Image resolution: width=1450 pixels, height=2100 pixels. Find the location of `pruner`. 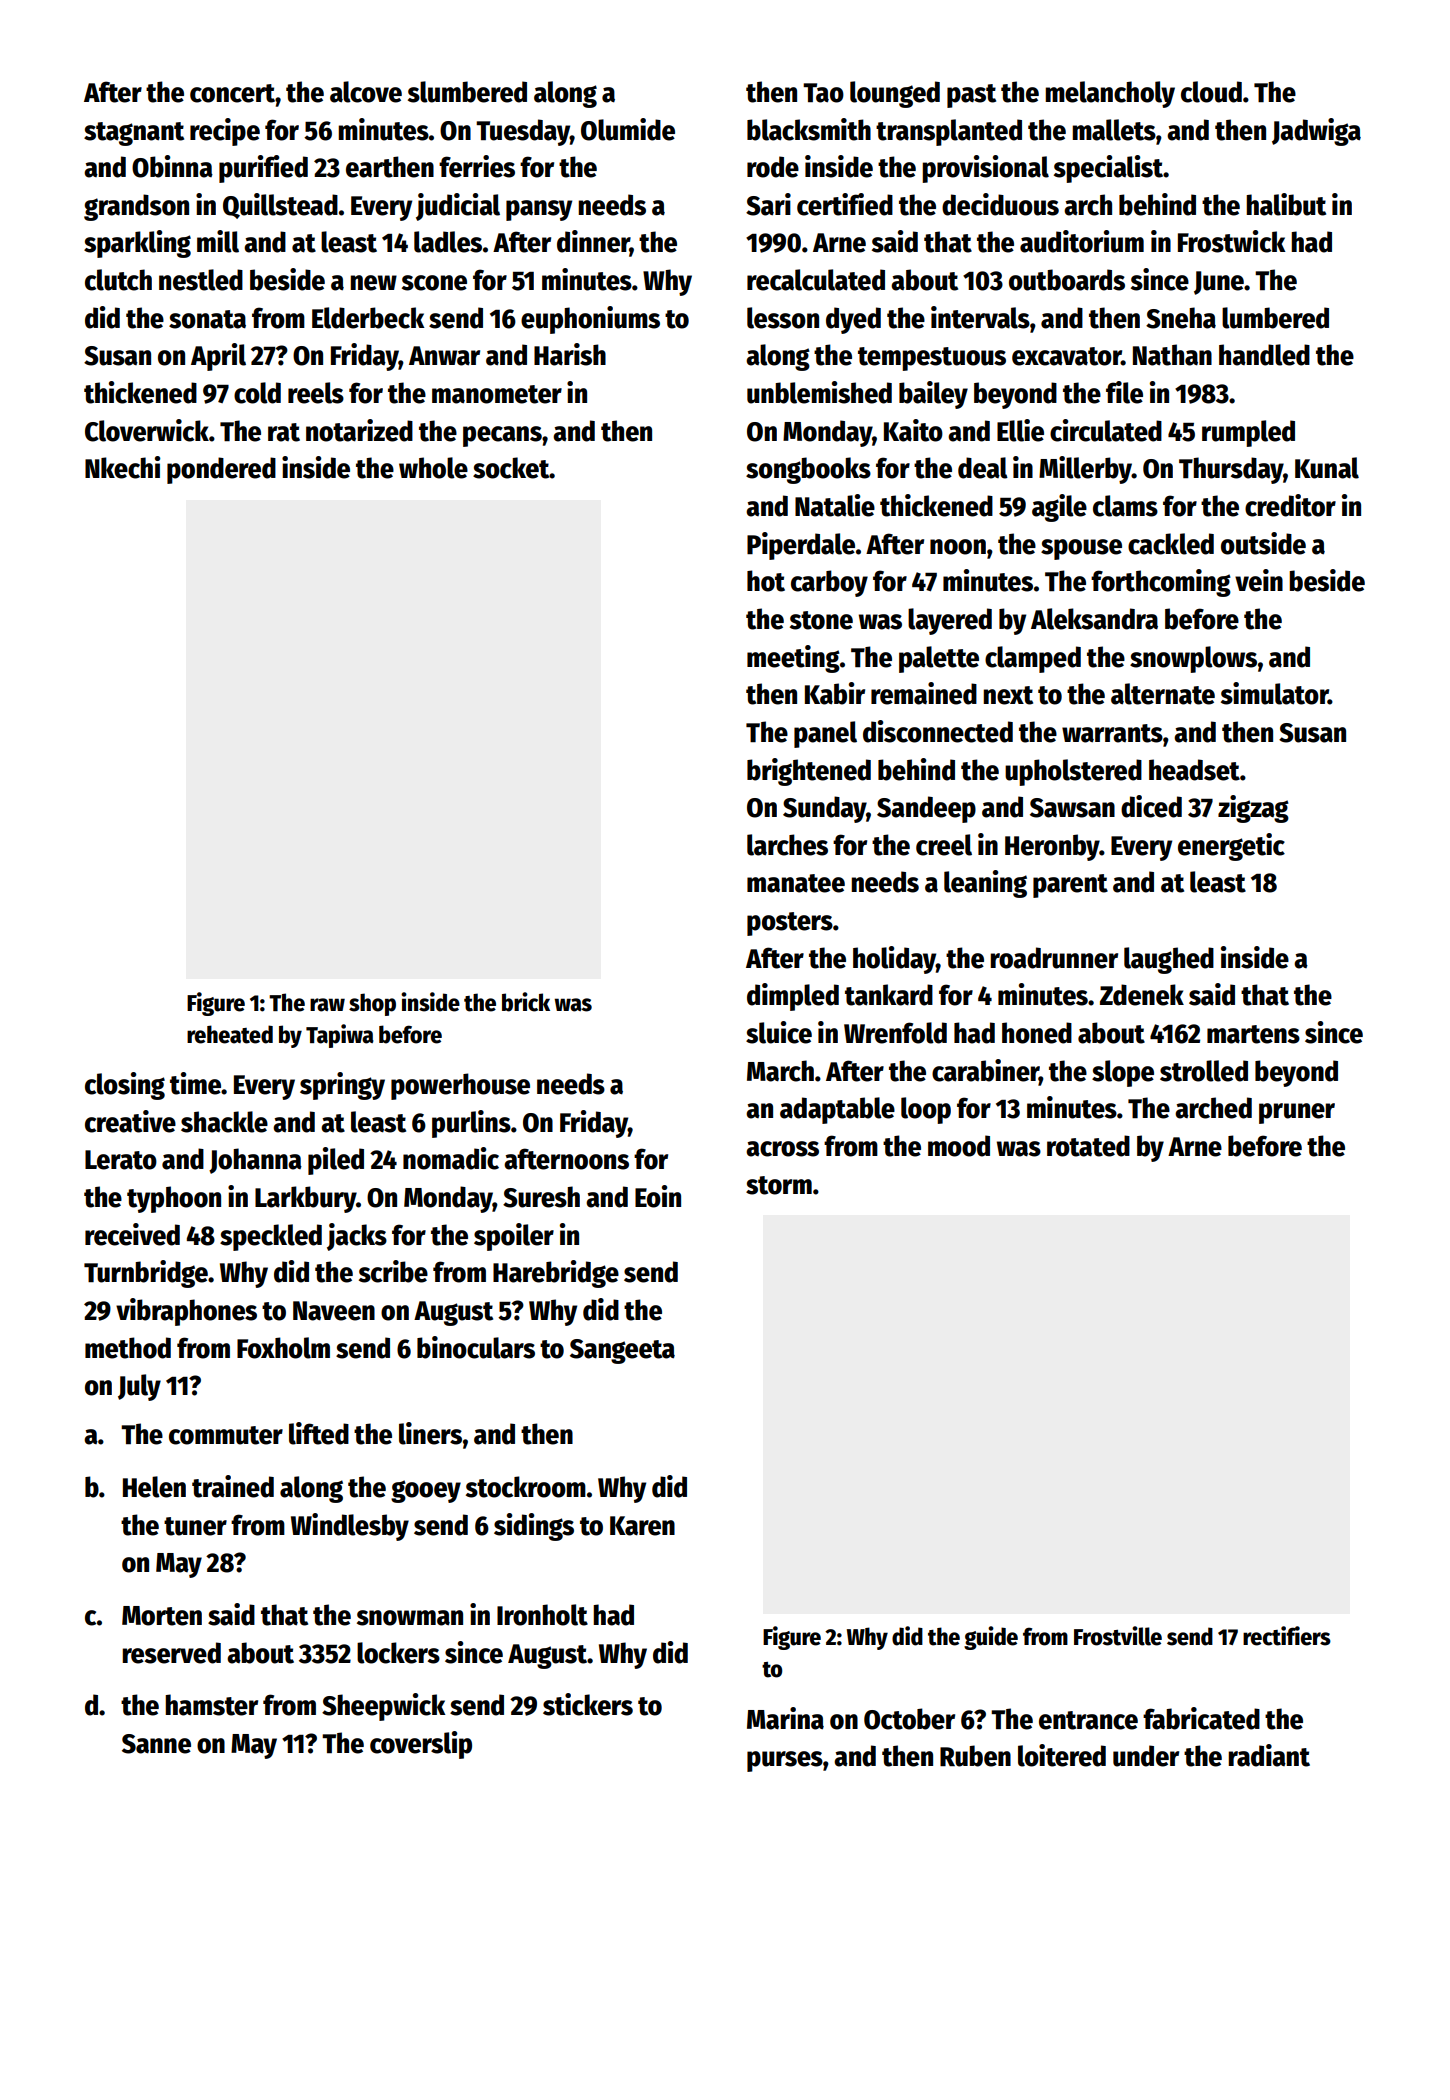

pruner is located at coordinates (1297, 1113).
